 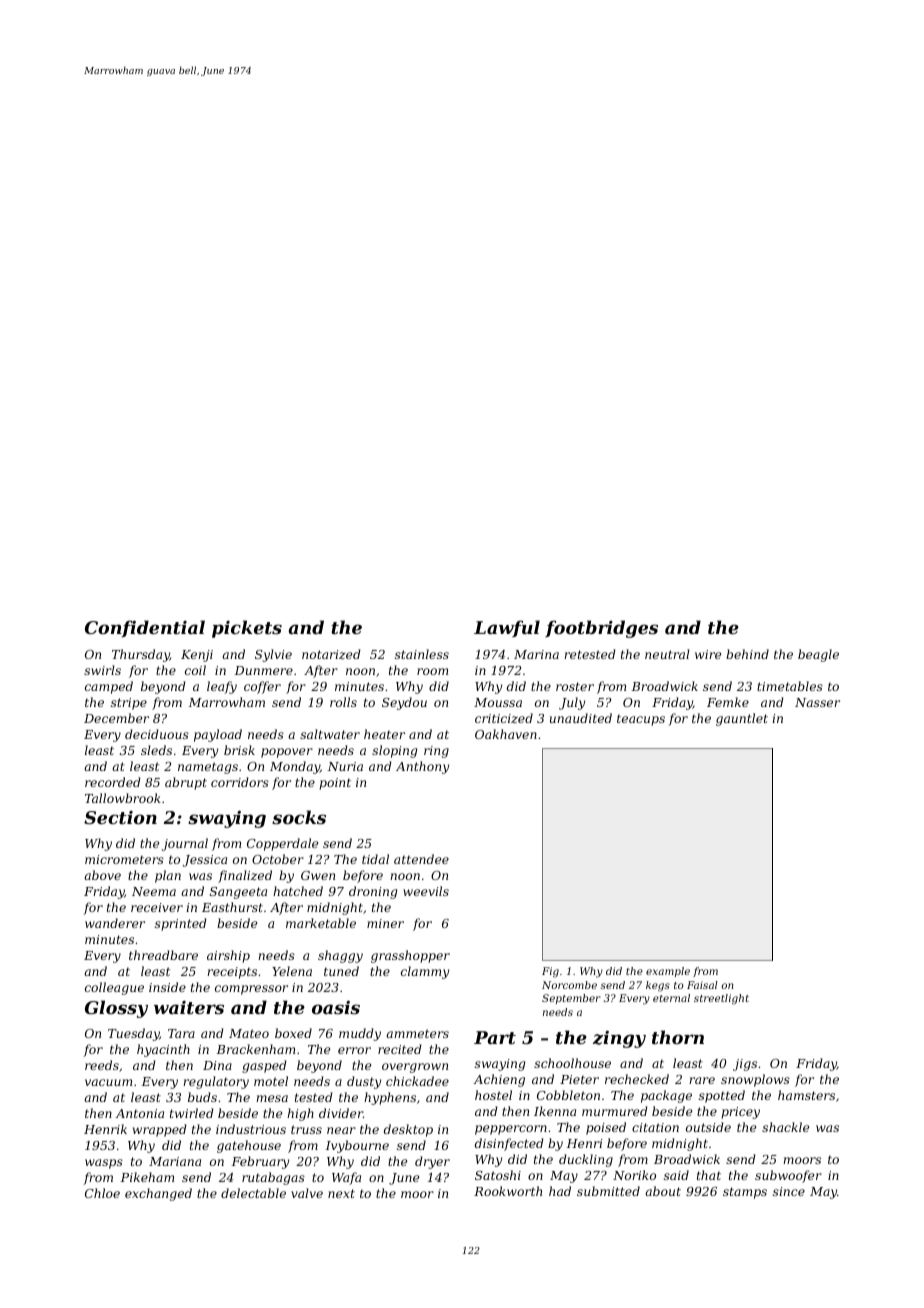 What do you see at coordinates (432, 671) in the screenshot?
I see `room` at bounding box center [432, 671].
